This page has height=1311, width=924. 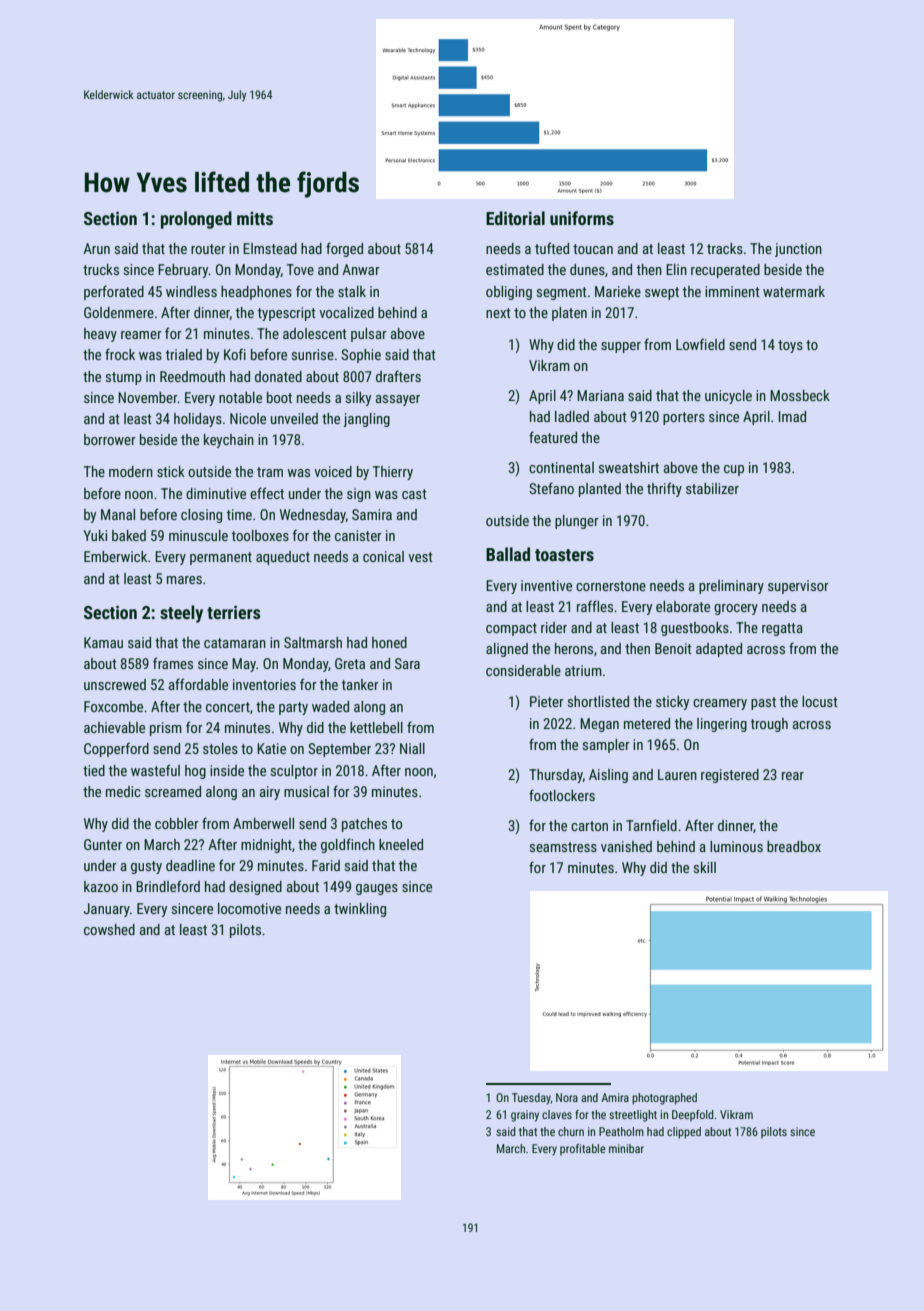 I want to click on cowshed, so click(x=109, y=929).
